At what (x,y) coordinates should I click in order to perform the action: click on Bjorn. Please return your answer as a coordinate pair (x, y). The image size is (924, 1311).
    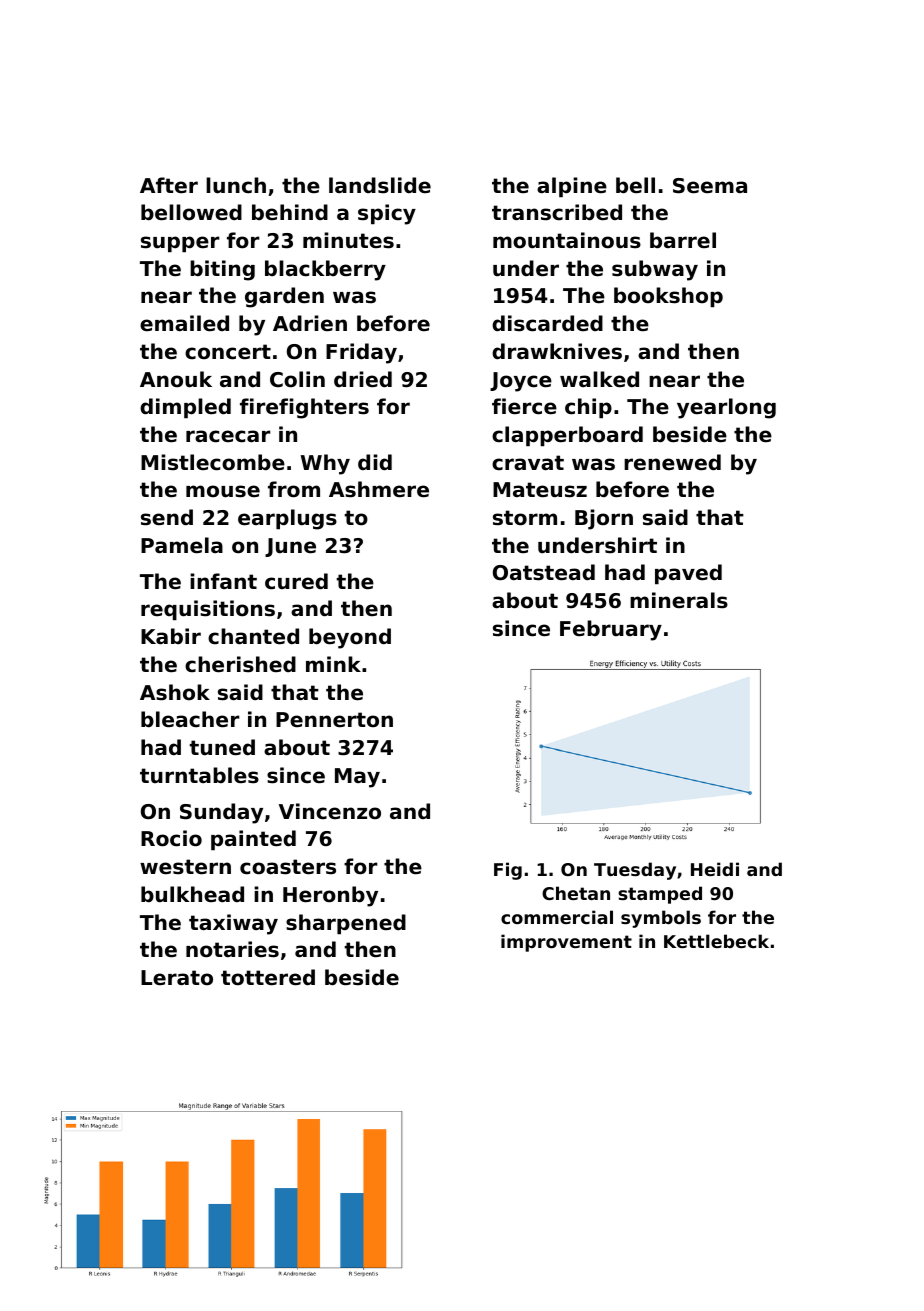
    Looking at the image, I should click on (604, 519).
